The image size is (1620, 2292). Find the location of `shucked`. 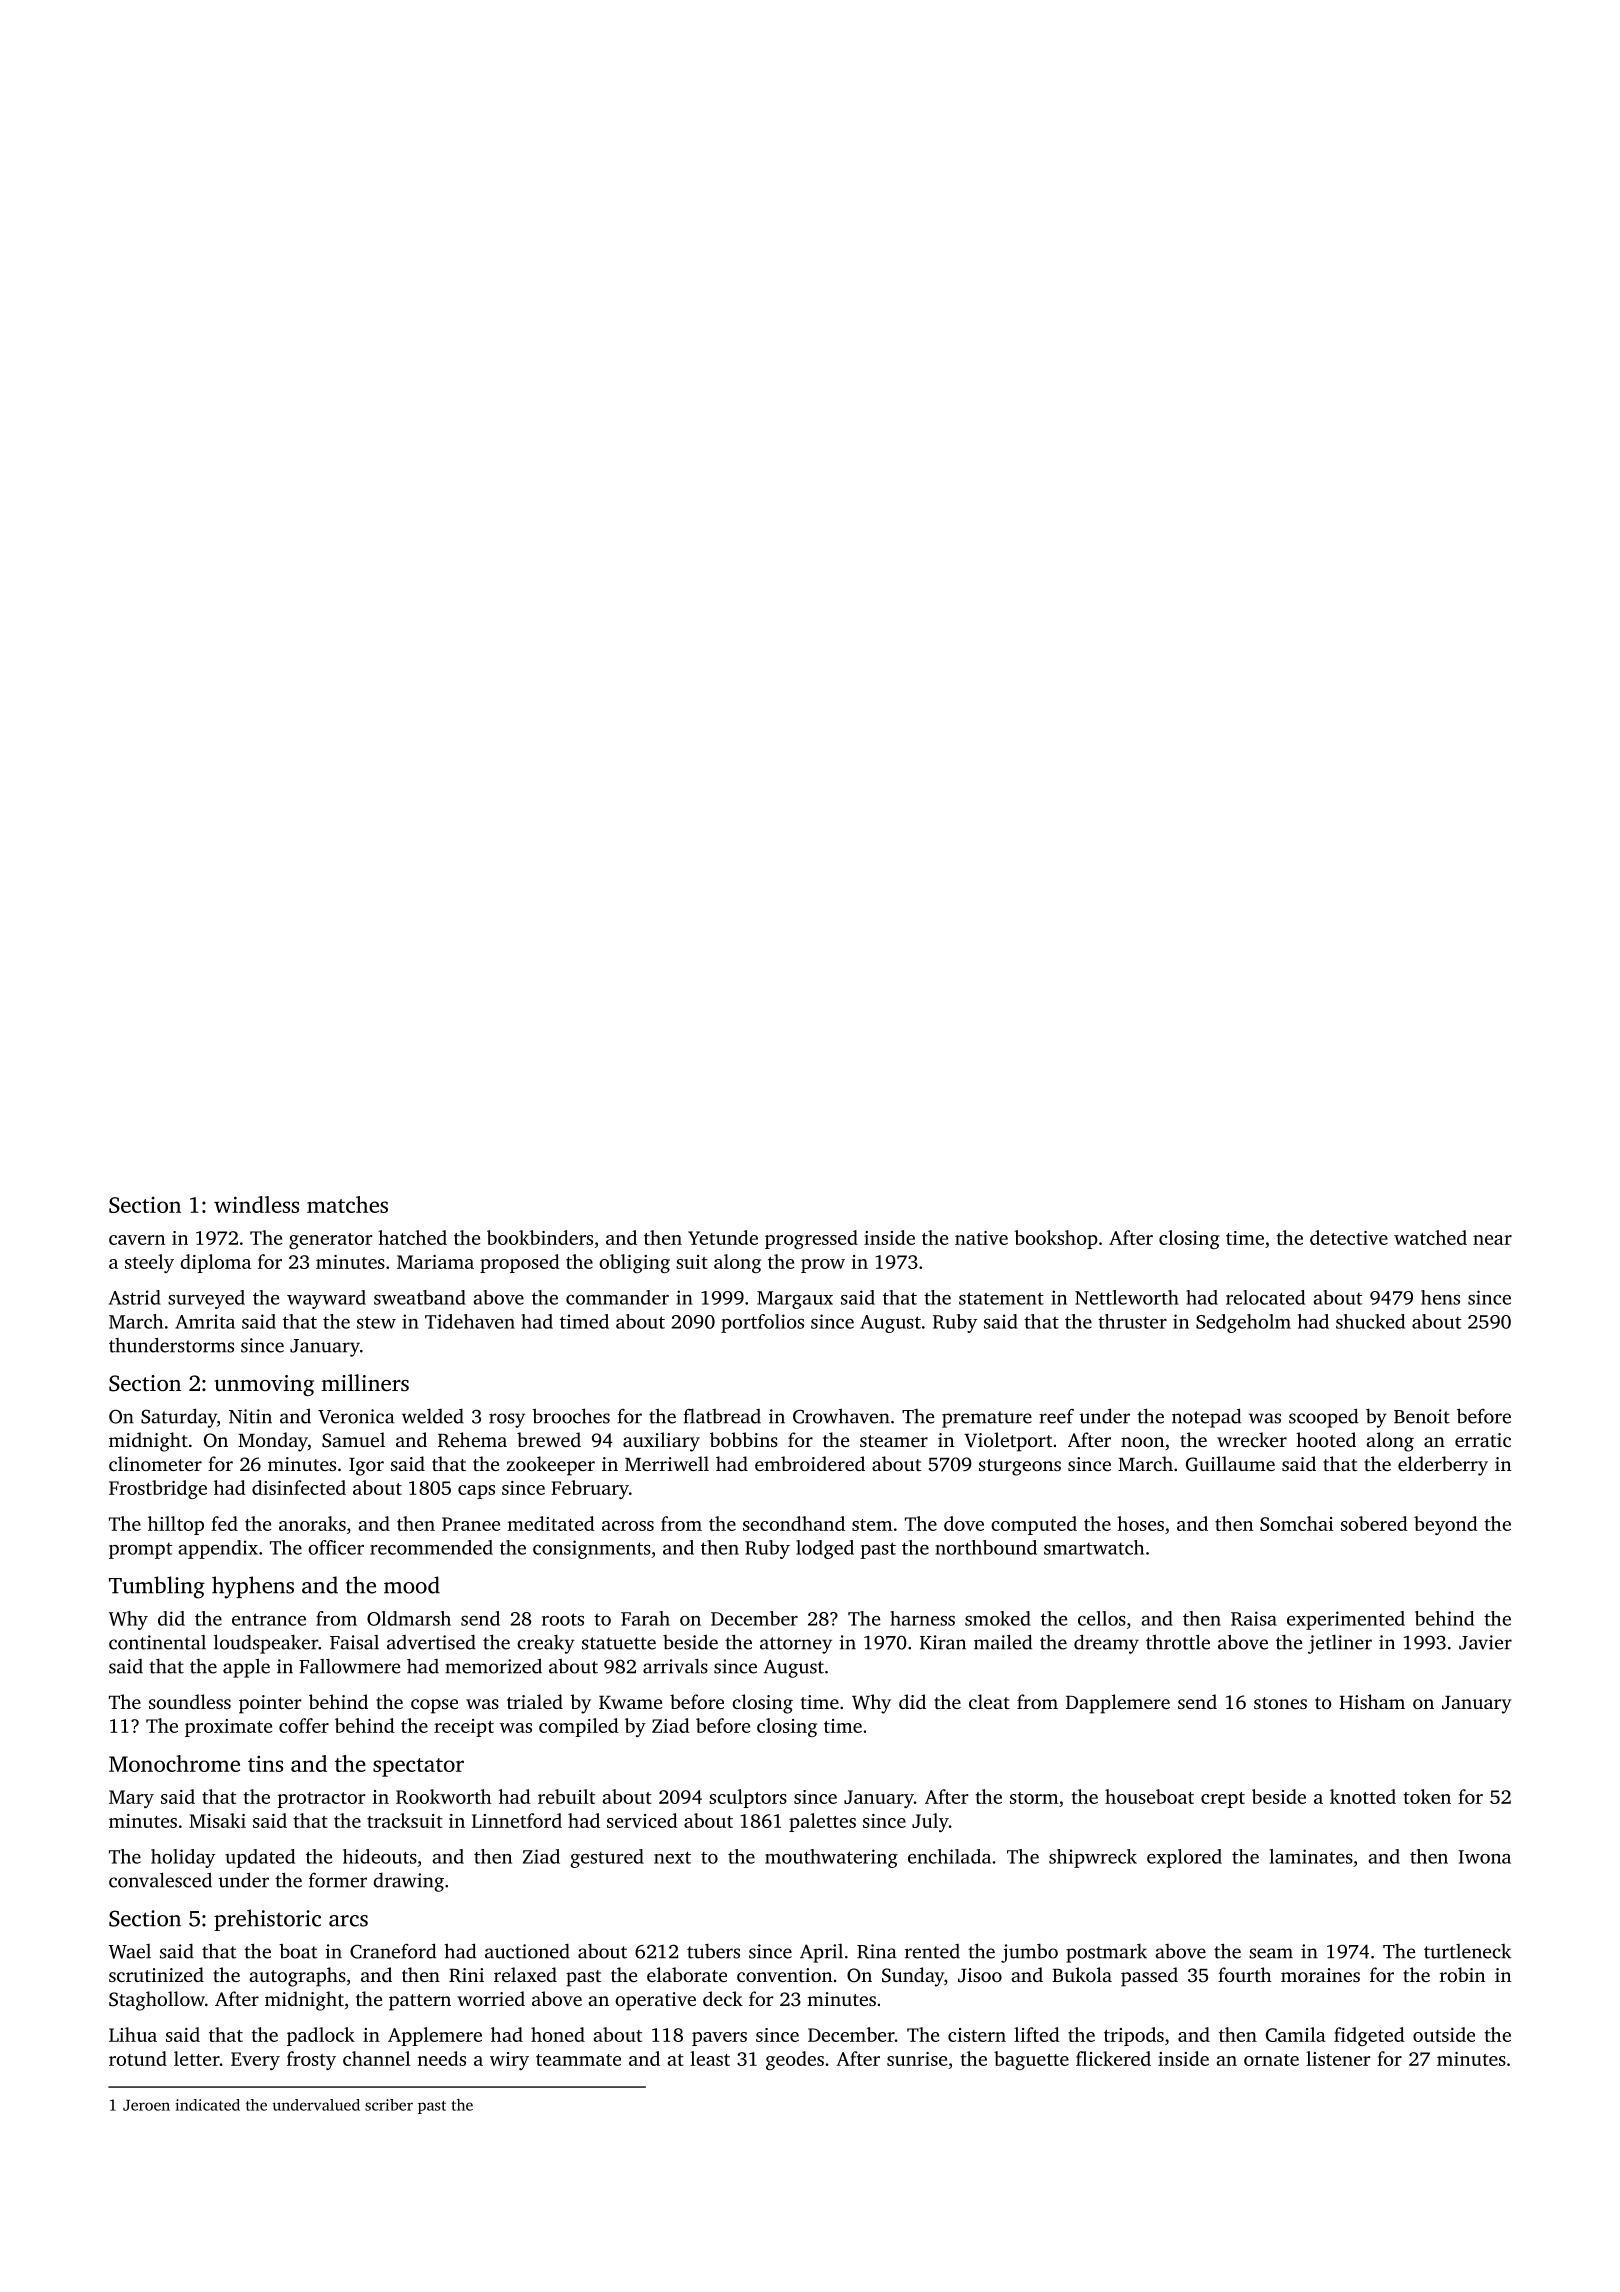

shucked is located at coordinates (1370, 1321).
